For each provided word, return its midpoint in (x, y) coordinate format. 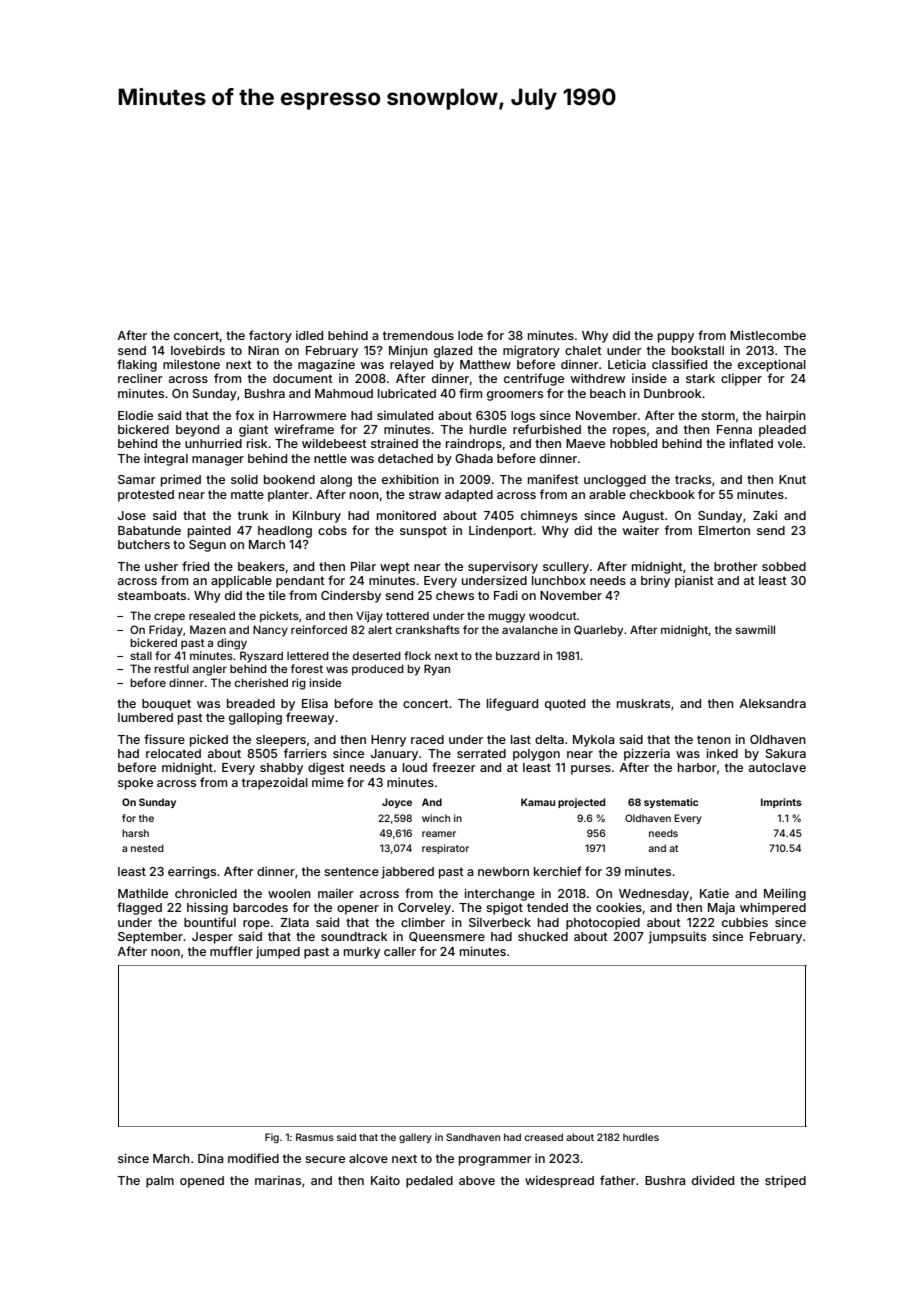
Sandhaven (473, 1137)
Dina (210, 1158)
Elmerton (724, 530)
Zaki (765, 515)
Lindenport (501, 531)
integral (166, 459)
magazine (326, 365)
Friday (166, 631)
